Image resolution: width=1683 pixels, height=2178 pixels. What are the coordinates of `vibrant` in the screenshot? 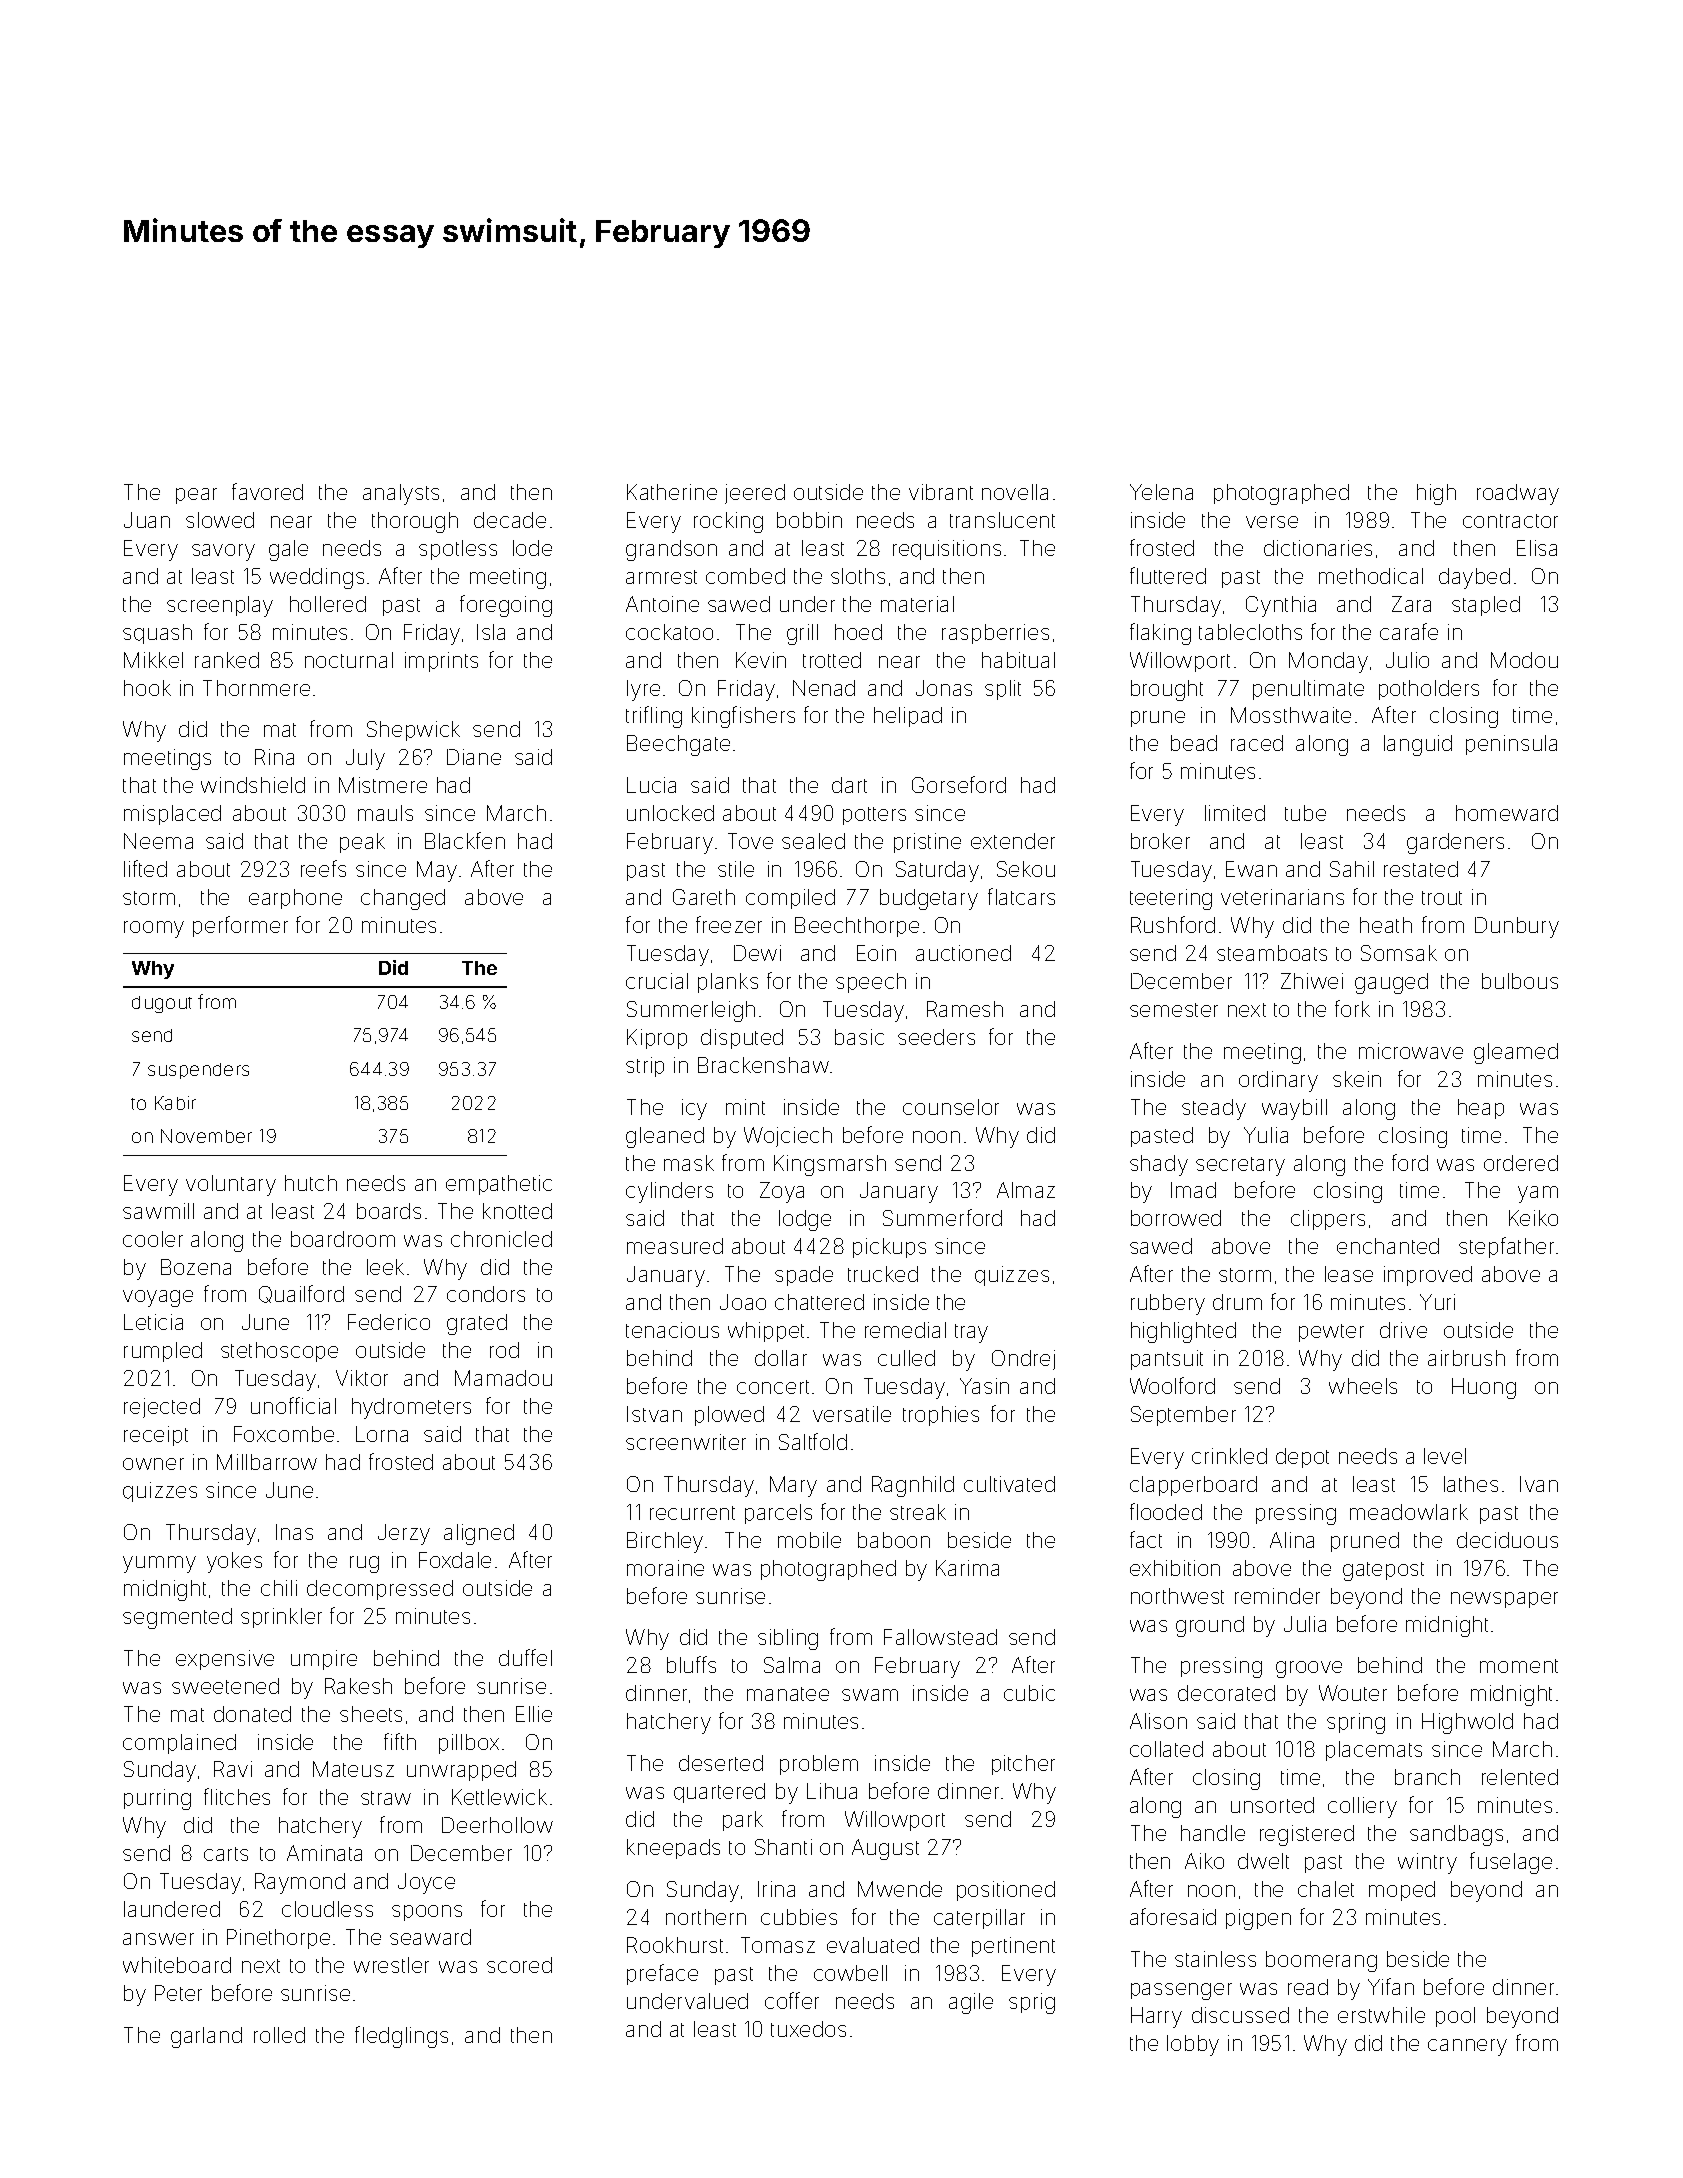 It's located at (941, 492).
